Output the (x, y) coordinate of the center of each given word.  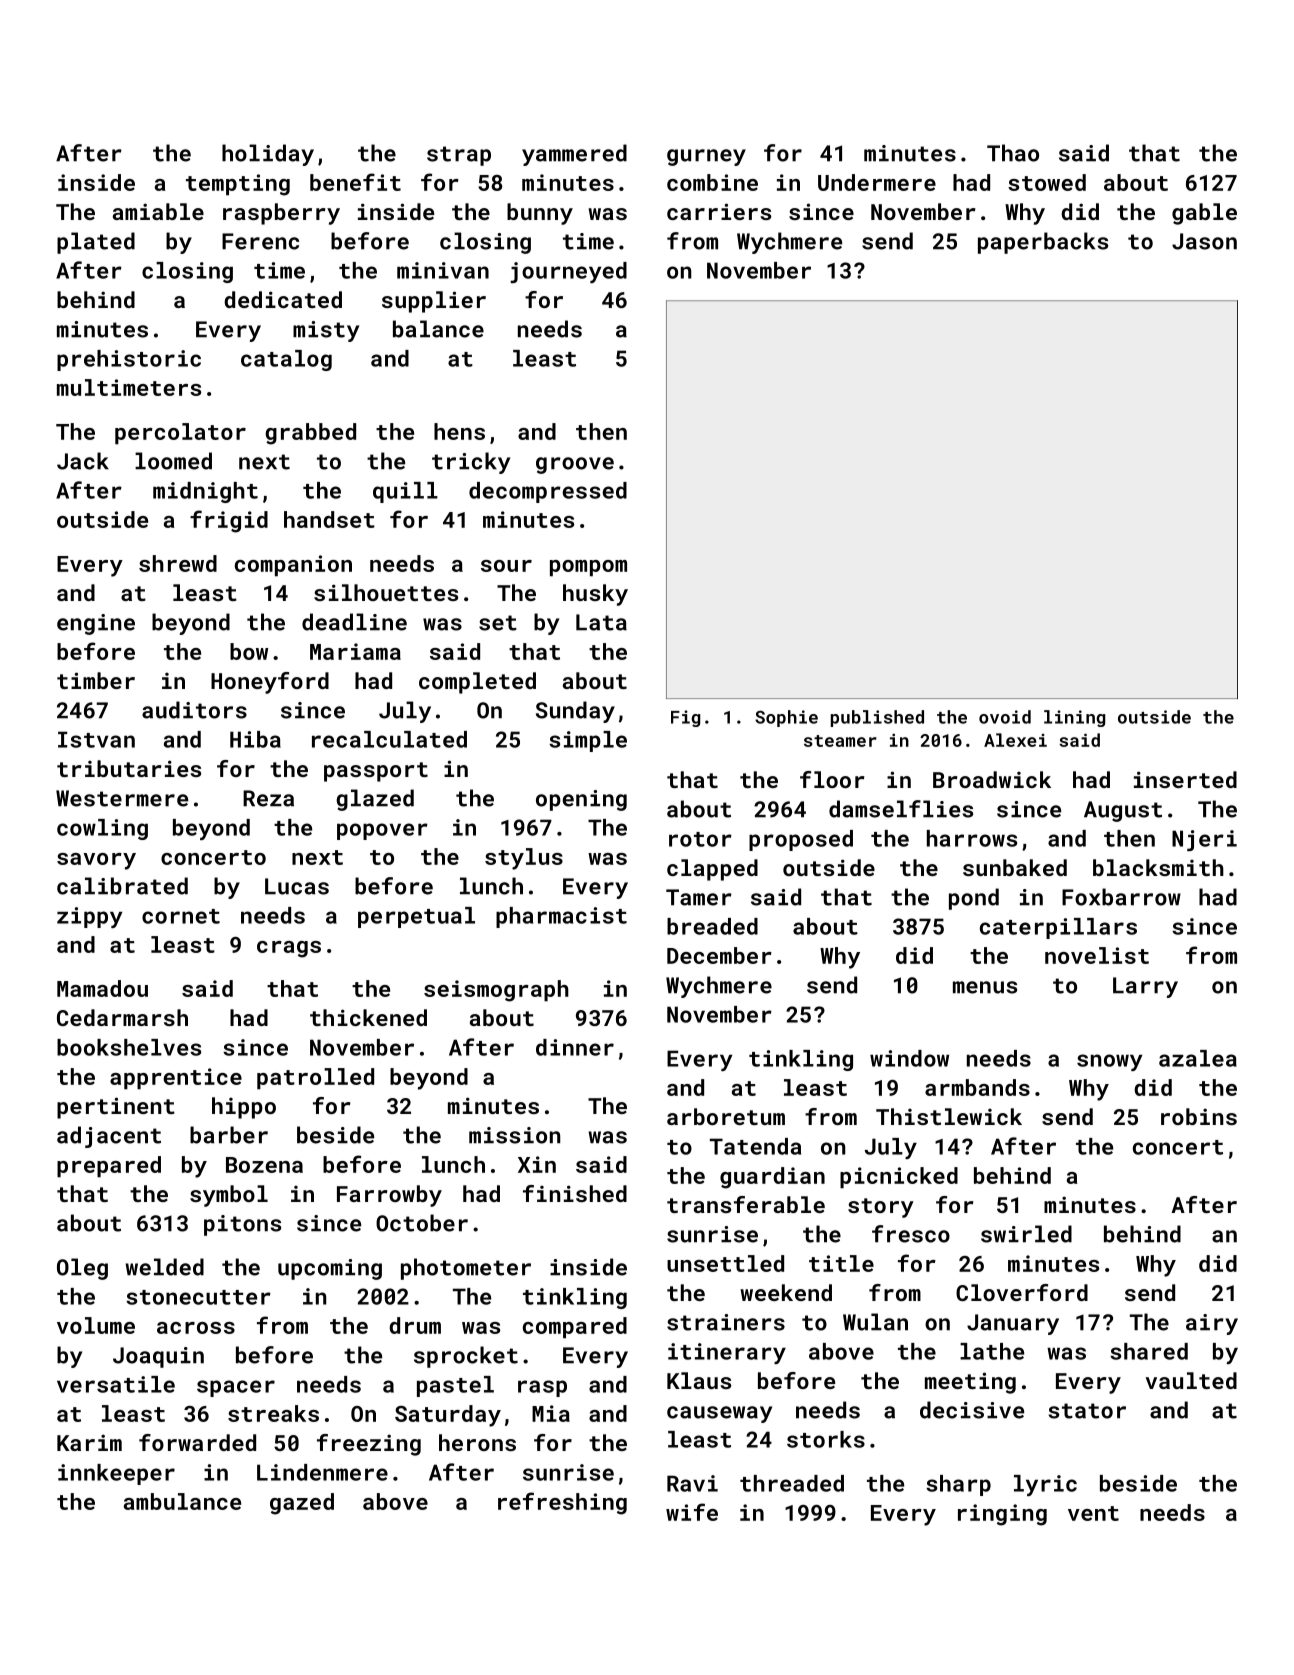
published (877, 718)
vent (1093, 1513)
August (1123, 811)
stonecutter (198, 1297)
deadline (354, 622)
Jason (1204, 241)
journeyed (568, 272)
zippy (90, 917)
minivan (443, 270)
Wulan (875, 1322)
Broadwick (992, 779)
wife (692, 1512)
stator (1087, 1411)
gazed (302, 1504)
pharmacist (561, 917)
